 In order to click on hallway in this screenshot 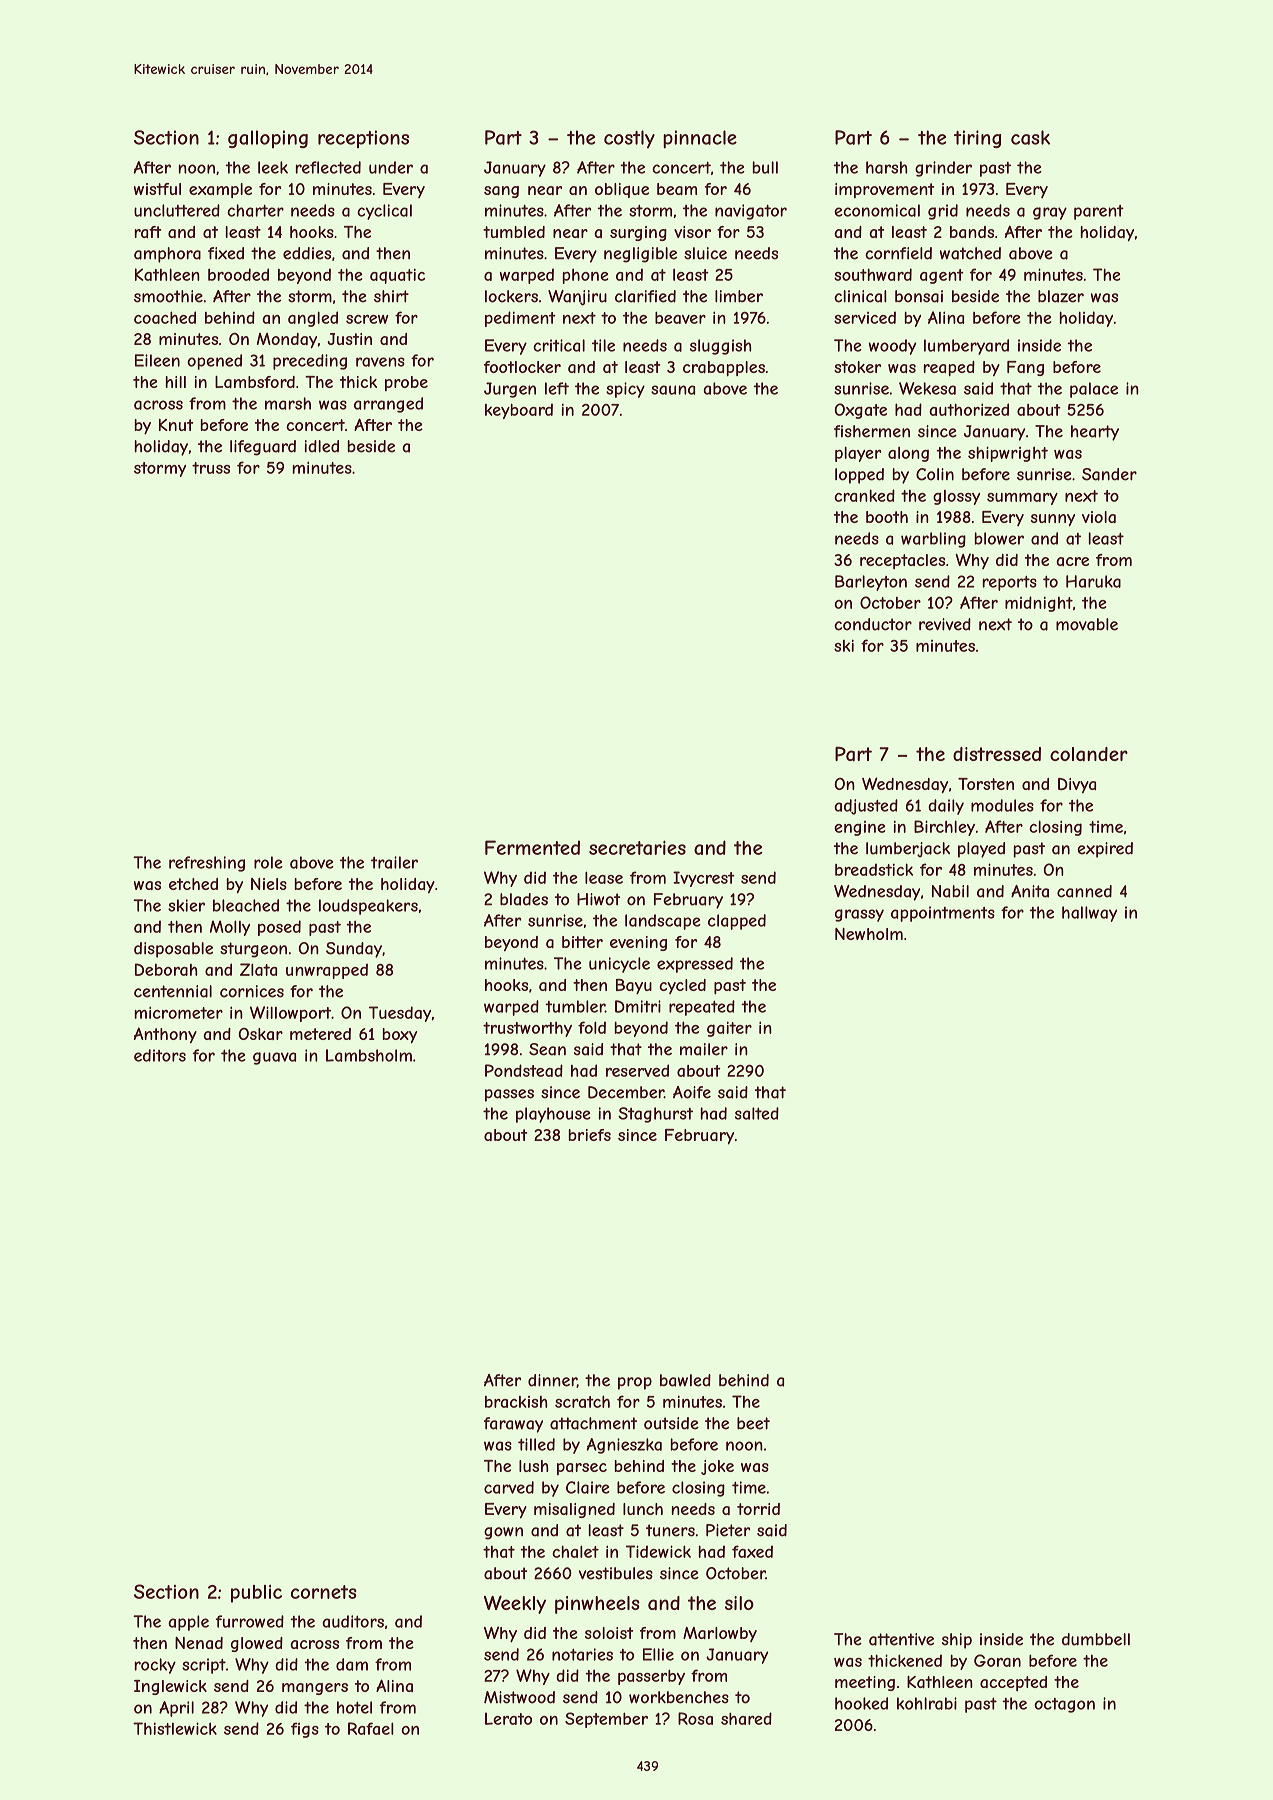, I will do `click(1089, 914)`.
